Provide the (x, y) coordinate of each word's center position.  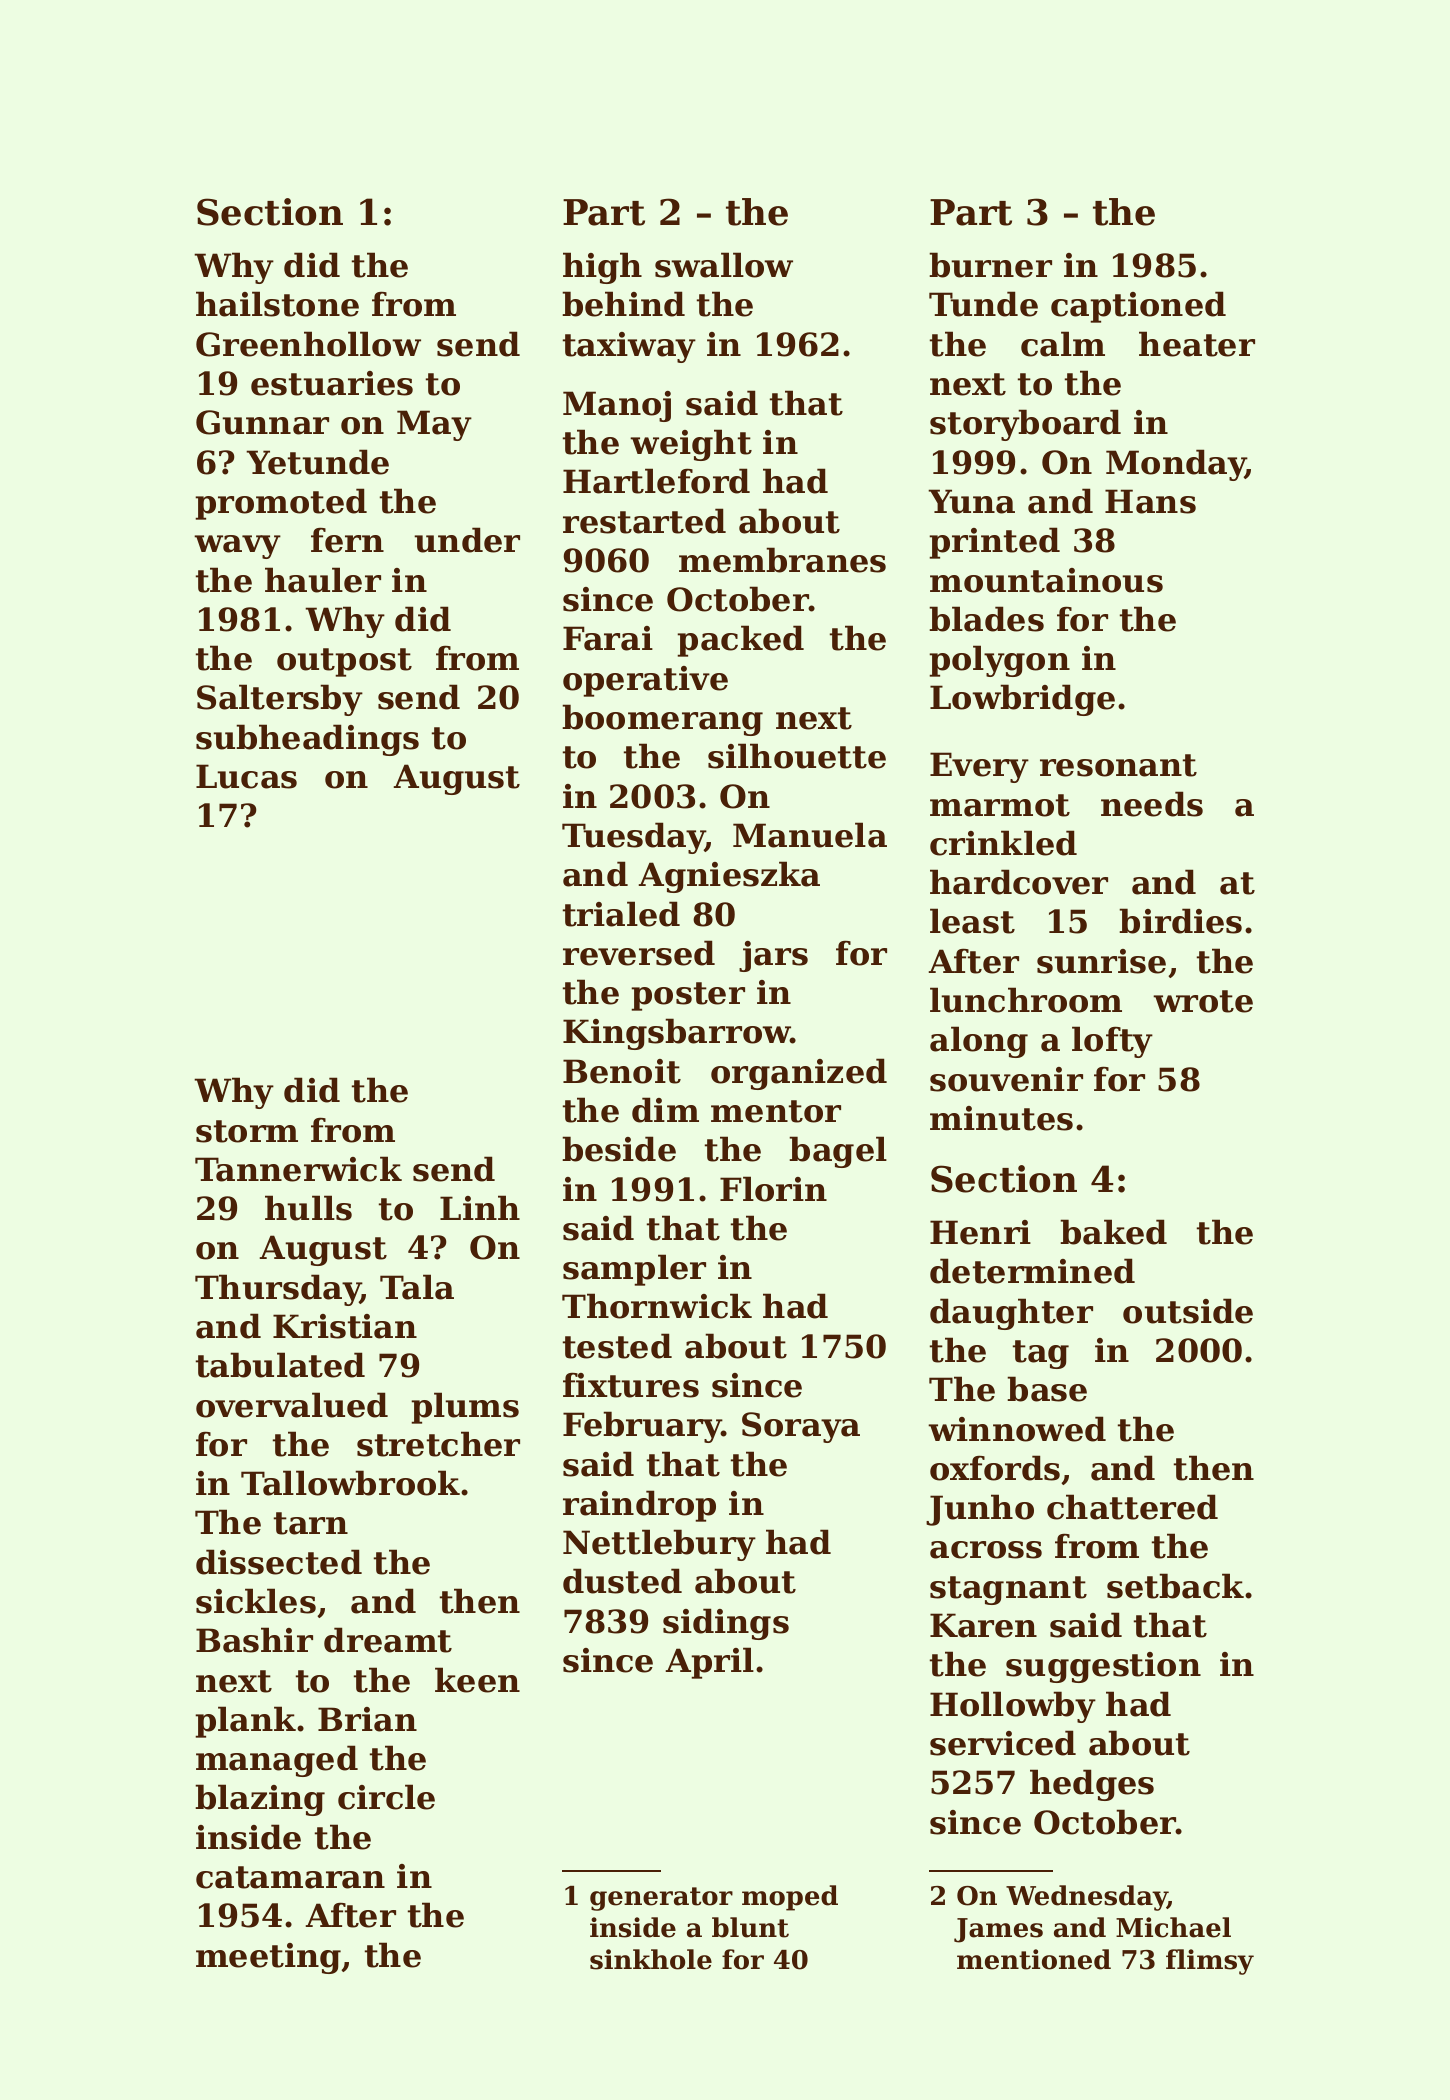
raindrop (639, 1506)
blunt (750, 1927)
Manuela (810, 835)
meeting (269, 1958)
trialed (621, 914)
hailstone (277, 304)
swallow (724, 265)
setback (1175, 1586)
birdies (1180, 921)
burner (990, 265)
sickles (256, 1601)
